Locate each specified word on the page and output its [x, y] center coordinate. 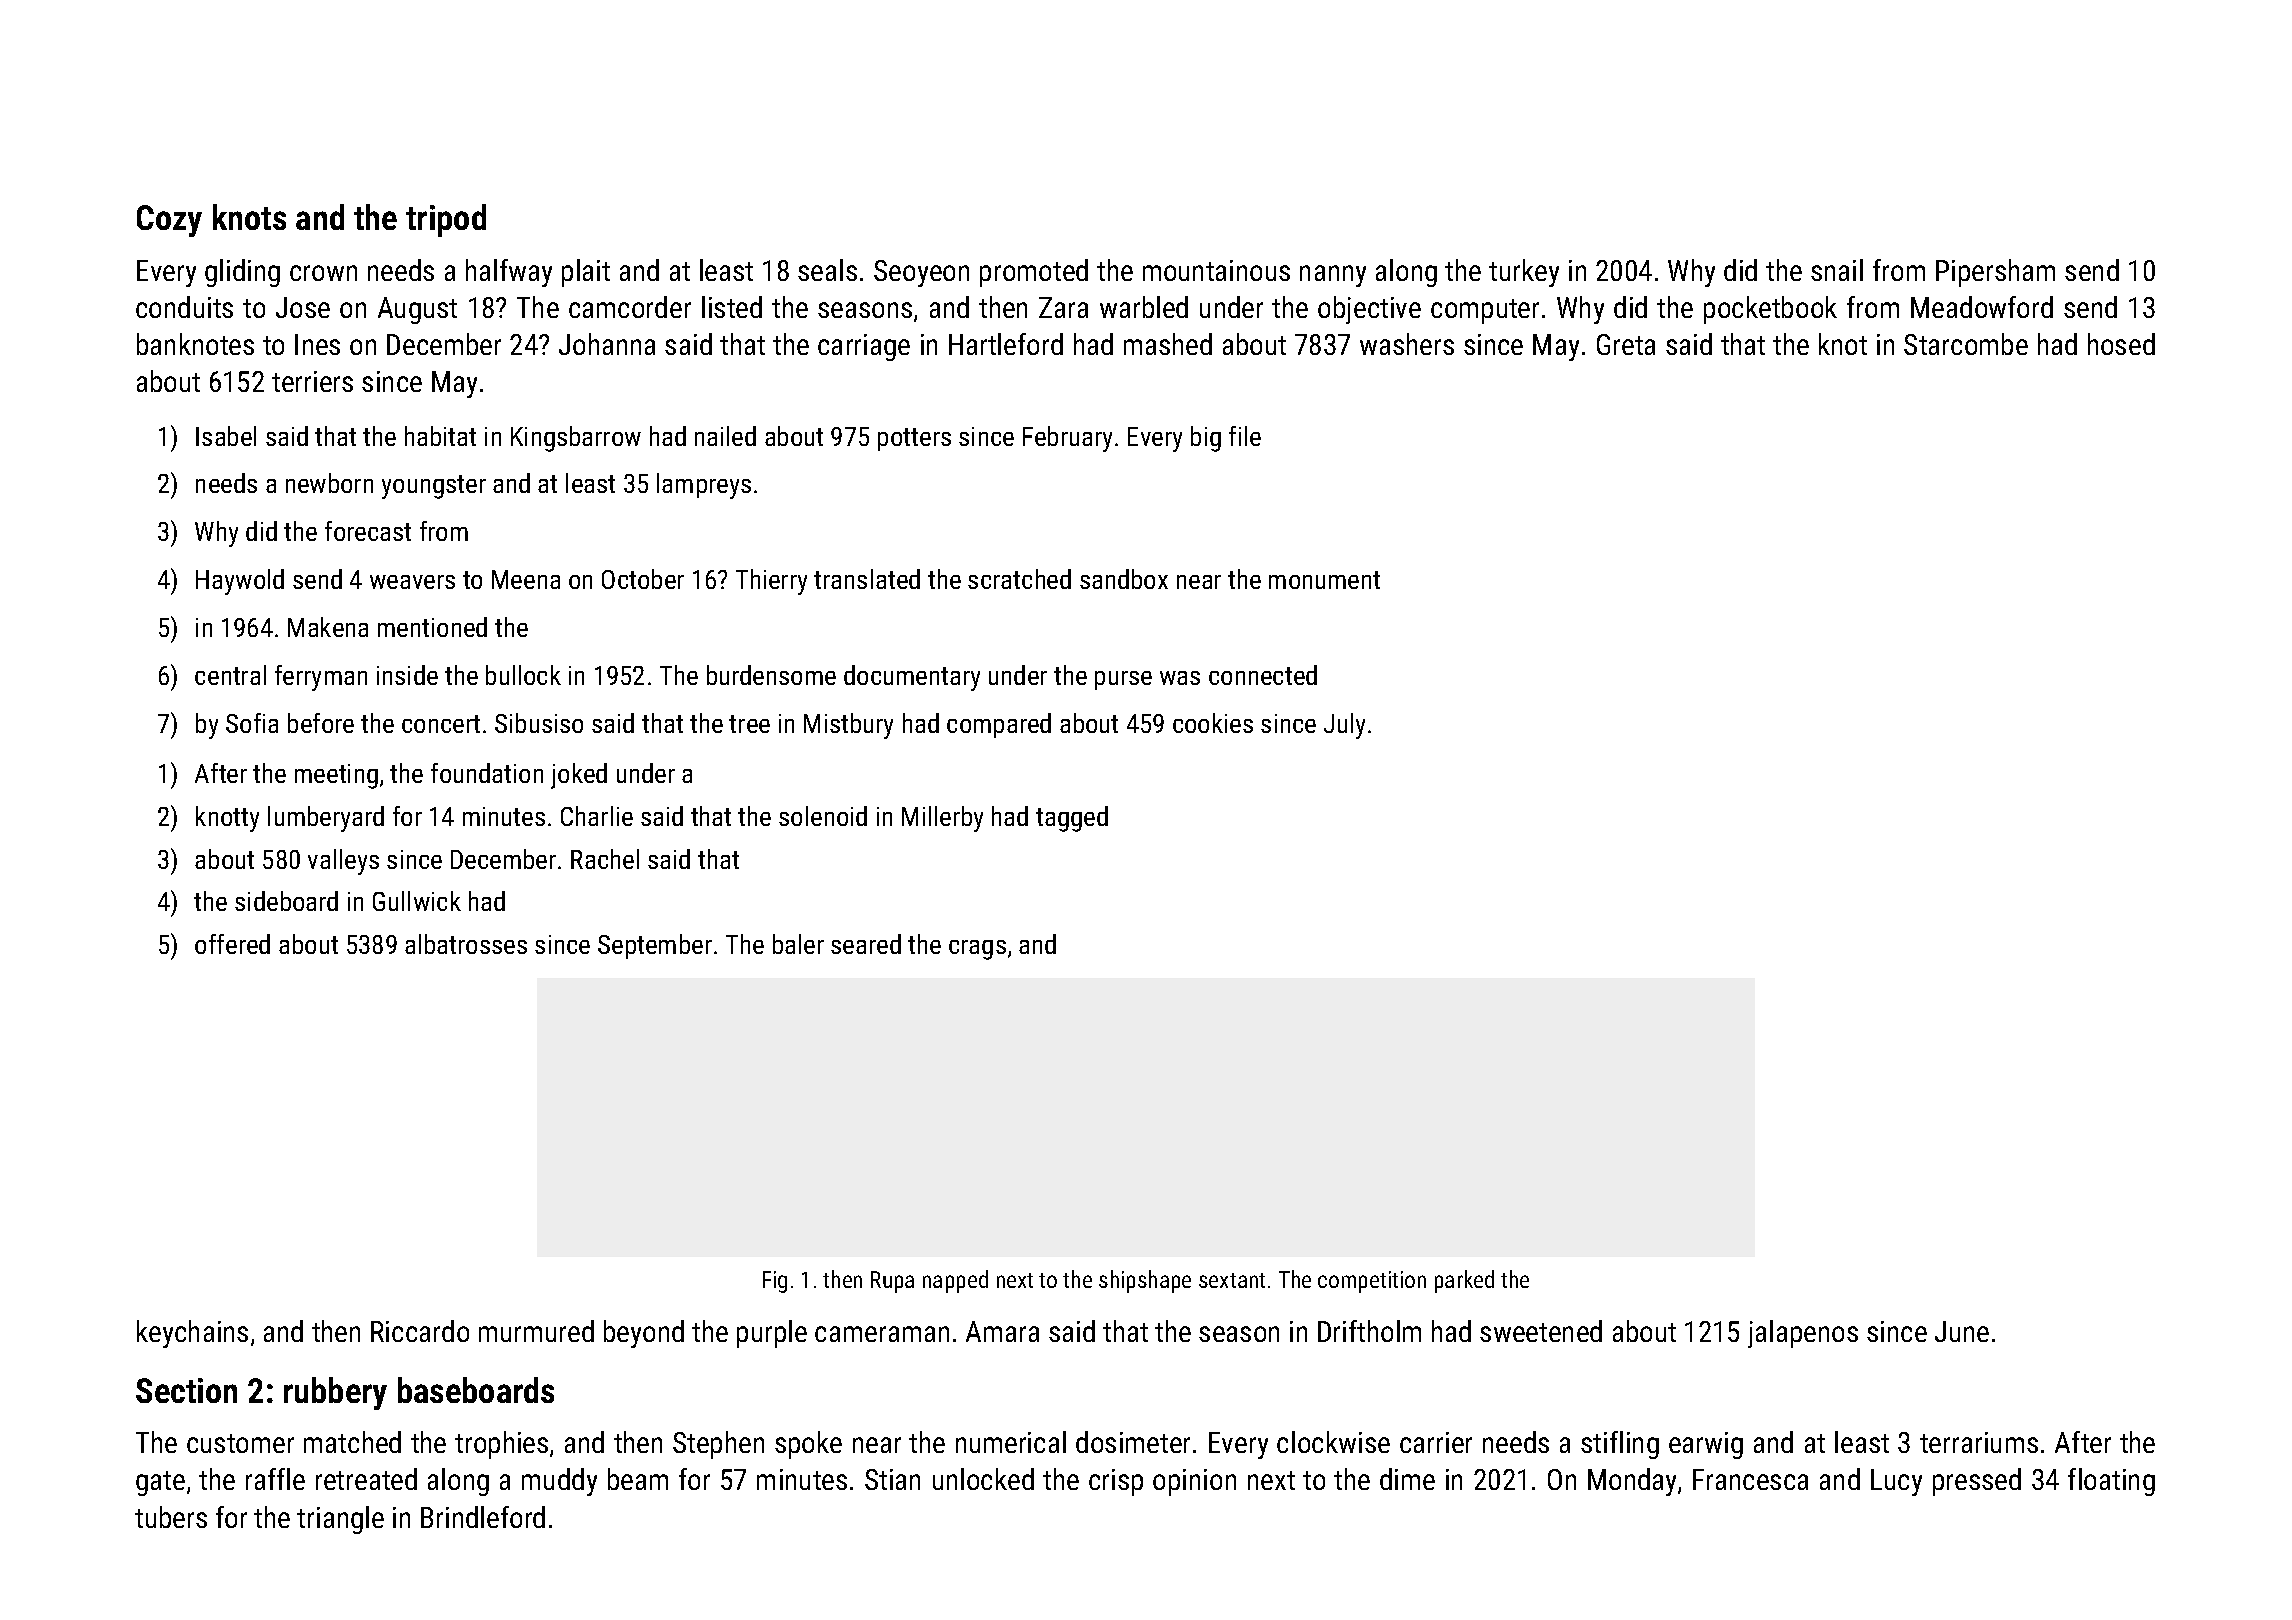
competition [1372, 1282]
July [1344, 726]
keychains [192, 1334]
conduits [184, 307]
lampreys [704, 486]
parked [1464, 1281]
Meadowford [1982, 307]
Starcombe [1966, 344]
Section [186, 1390]
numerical [1011, 1442]
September [655, 946]
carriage [864, 347]
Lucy [1896, 1482]
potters [914, 439]
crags [977, 950]
